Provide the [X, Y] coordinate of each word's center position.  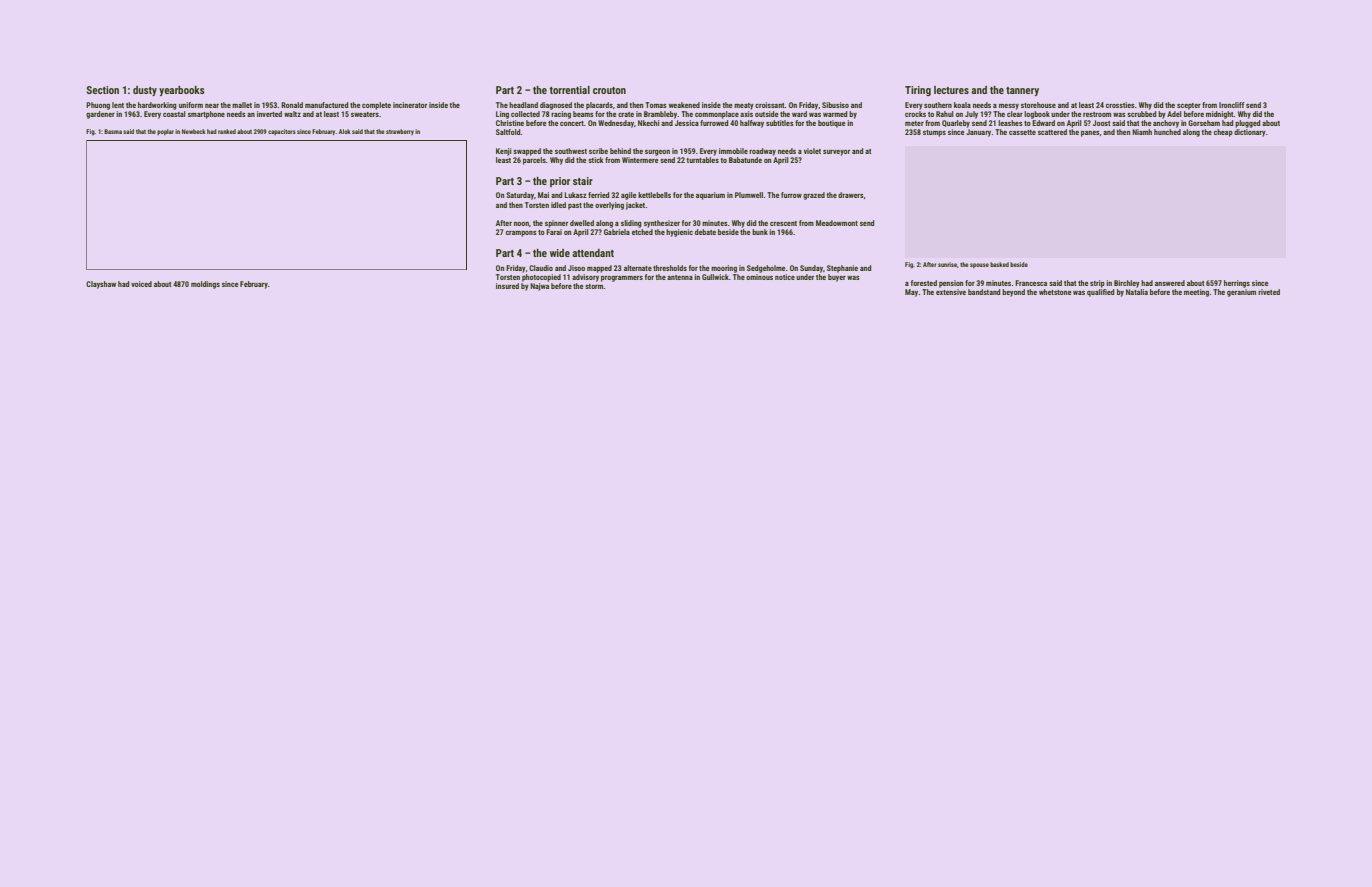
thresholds [670, 268]
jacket [635, 206]
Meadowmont [837, 223]
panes [1090, 134]
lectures [951, 90]
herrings [1237, 284]
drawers [851, 195]
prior [560, 182]
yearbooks [182, 91]
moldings [205, 285]
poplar [165, 132]
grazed [814, 196]
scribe [598, 151]
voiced [141, 284]
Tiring [918, 91]
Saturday [520, 196]
